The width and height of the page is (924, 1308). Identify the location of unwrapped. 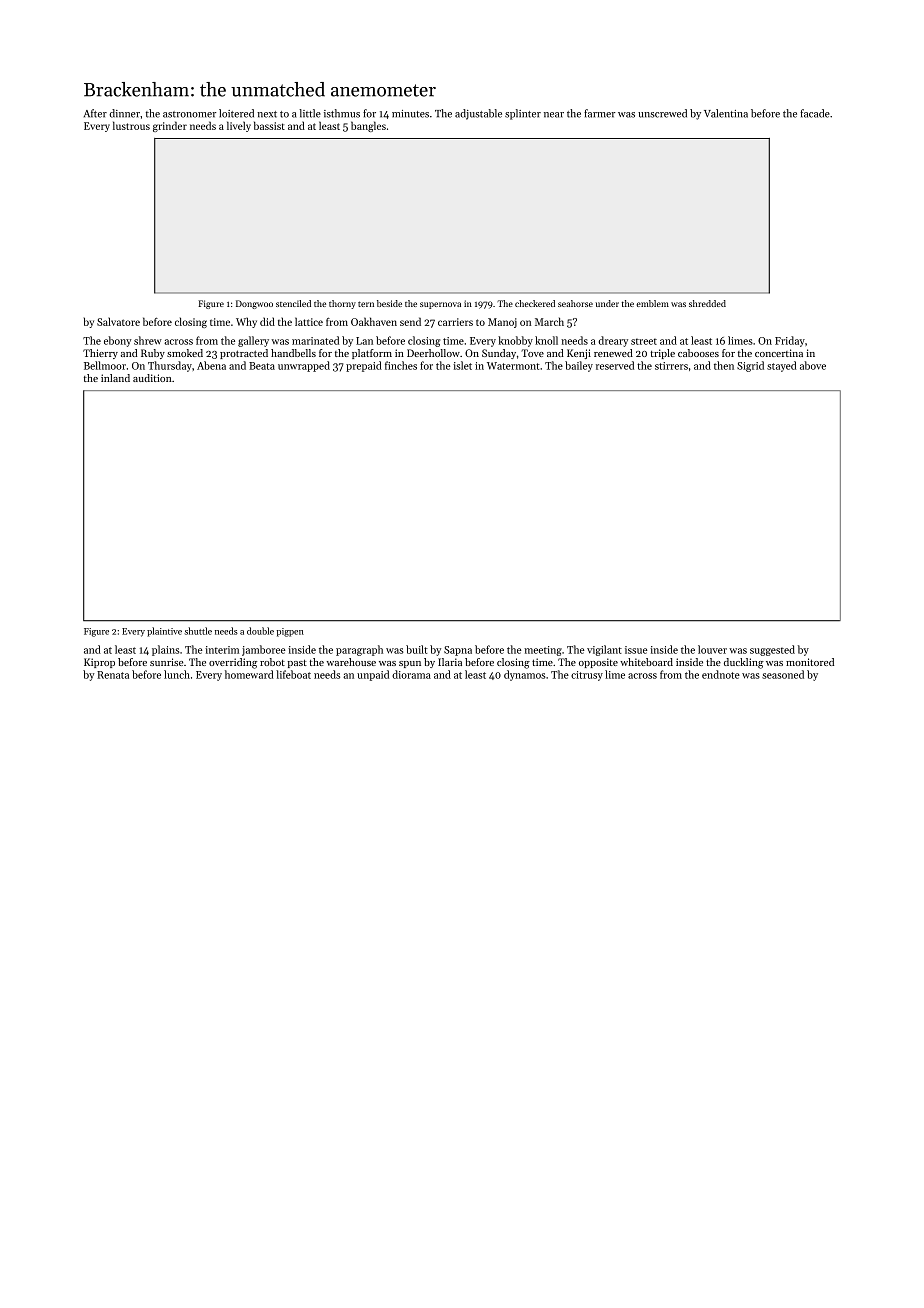
(304, 366).
